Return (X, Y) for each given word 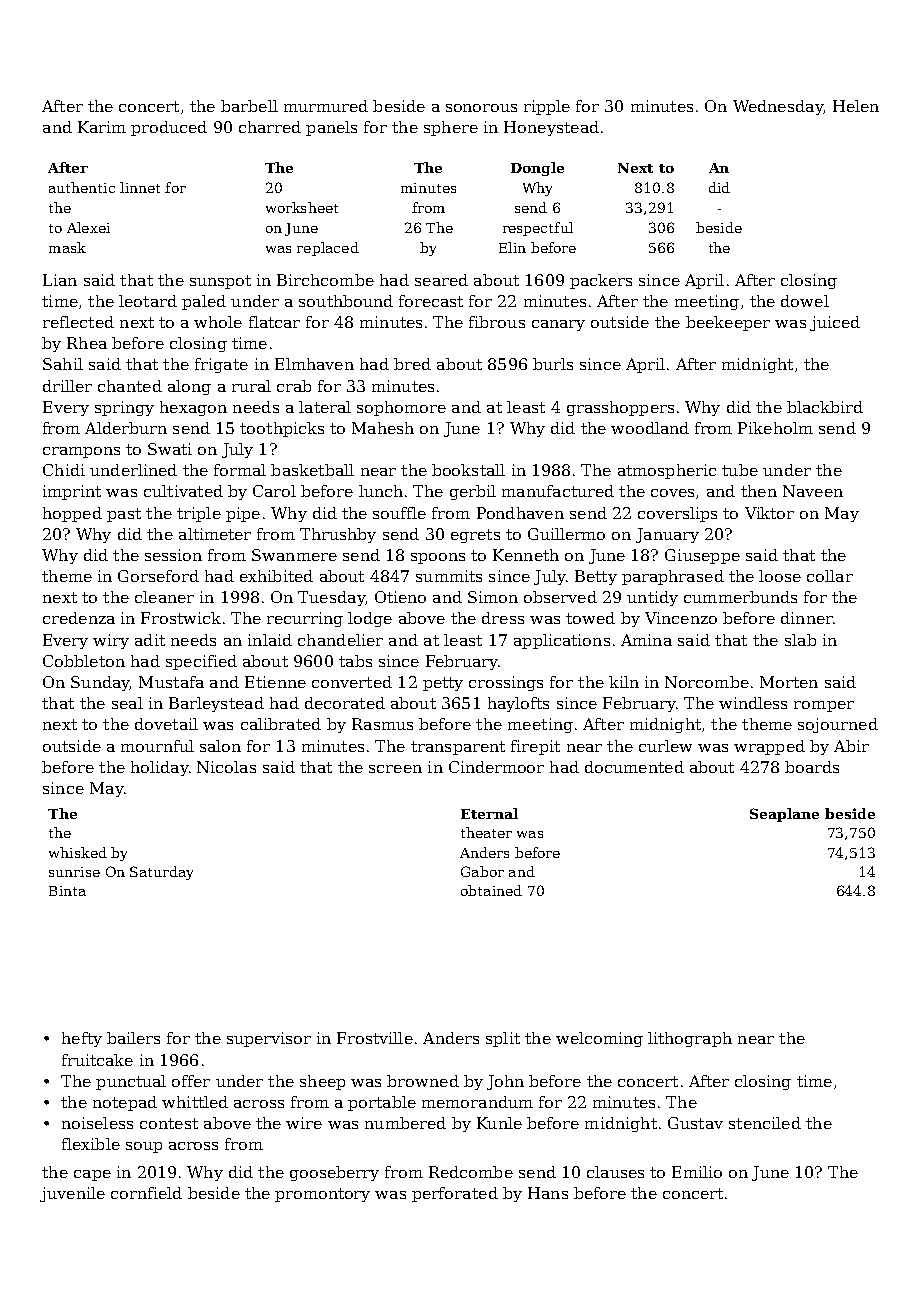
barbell (249, 106)
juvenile (72, 1194)
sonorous (481, 108)
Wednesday (778, 107)
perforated (455, 1194)
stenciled (765, 1123)
